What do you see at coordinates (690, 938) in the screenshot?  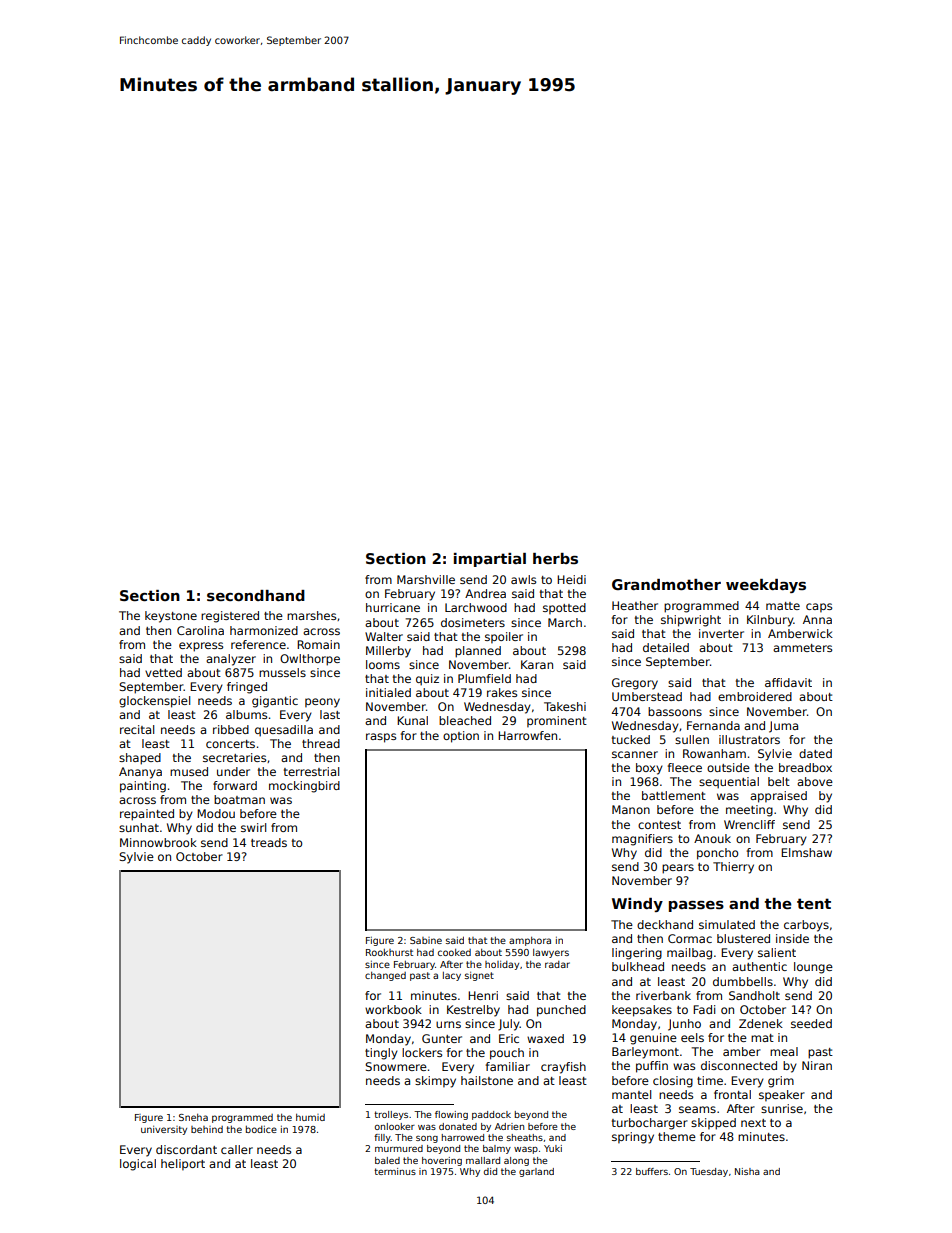 I see `Cormac` at bounding box center [690, 938].
